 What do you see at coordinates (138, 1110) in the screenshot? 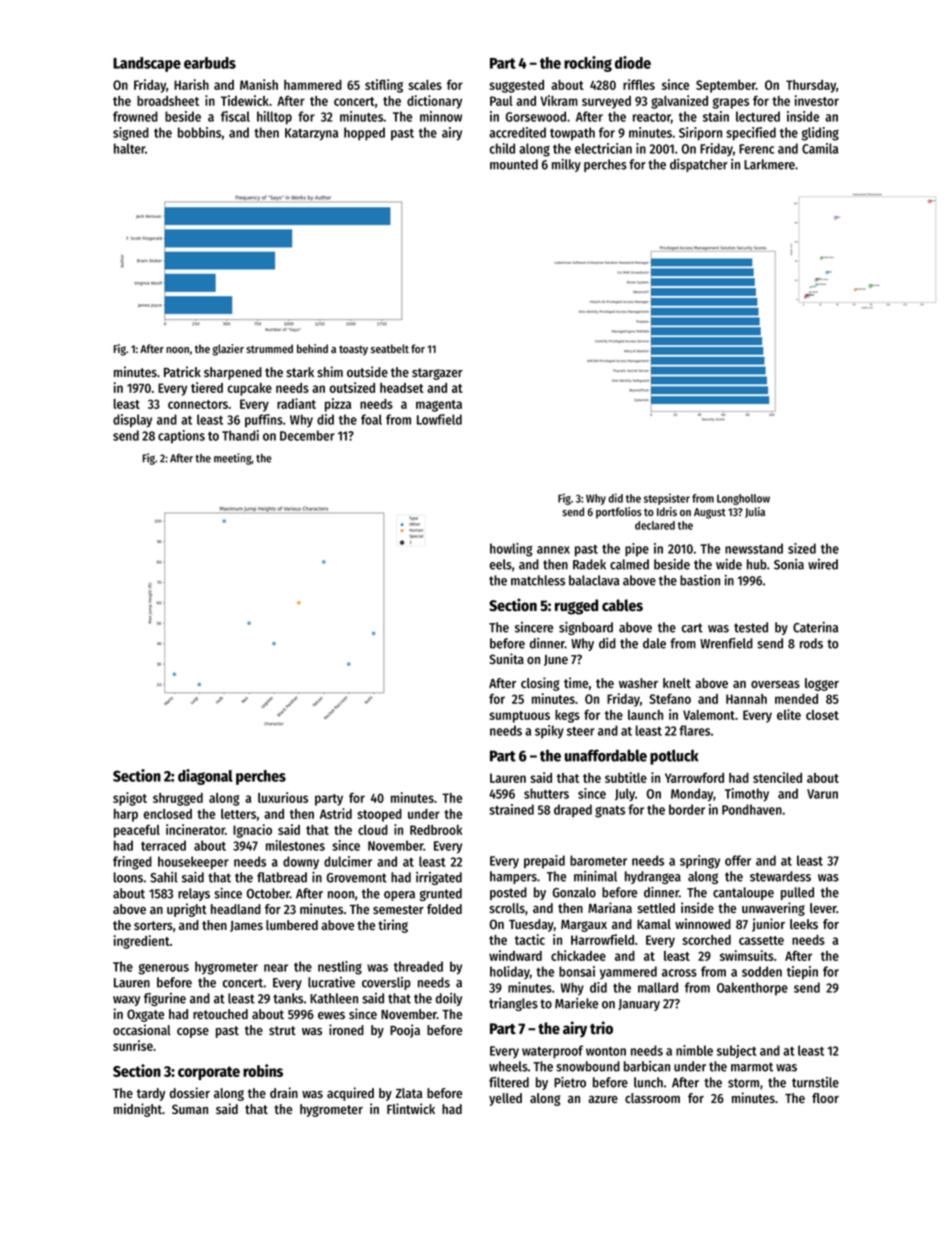
I see `midnight` at bounding box center [138, 1110].
